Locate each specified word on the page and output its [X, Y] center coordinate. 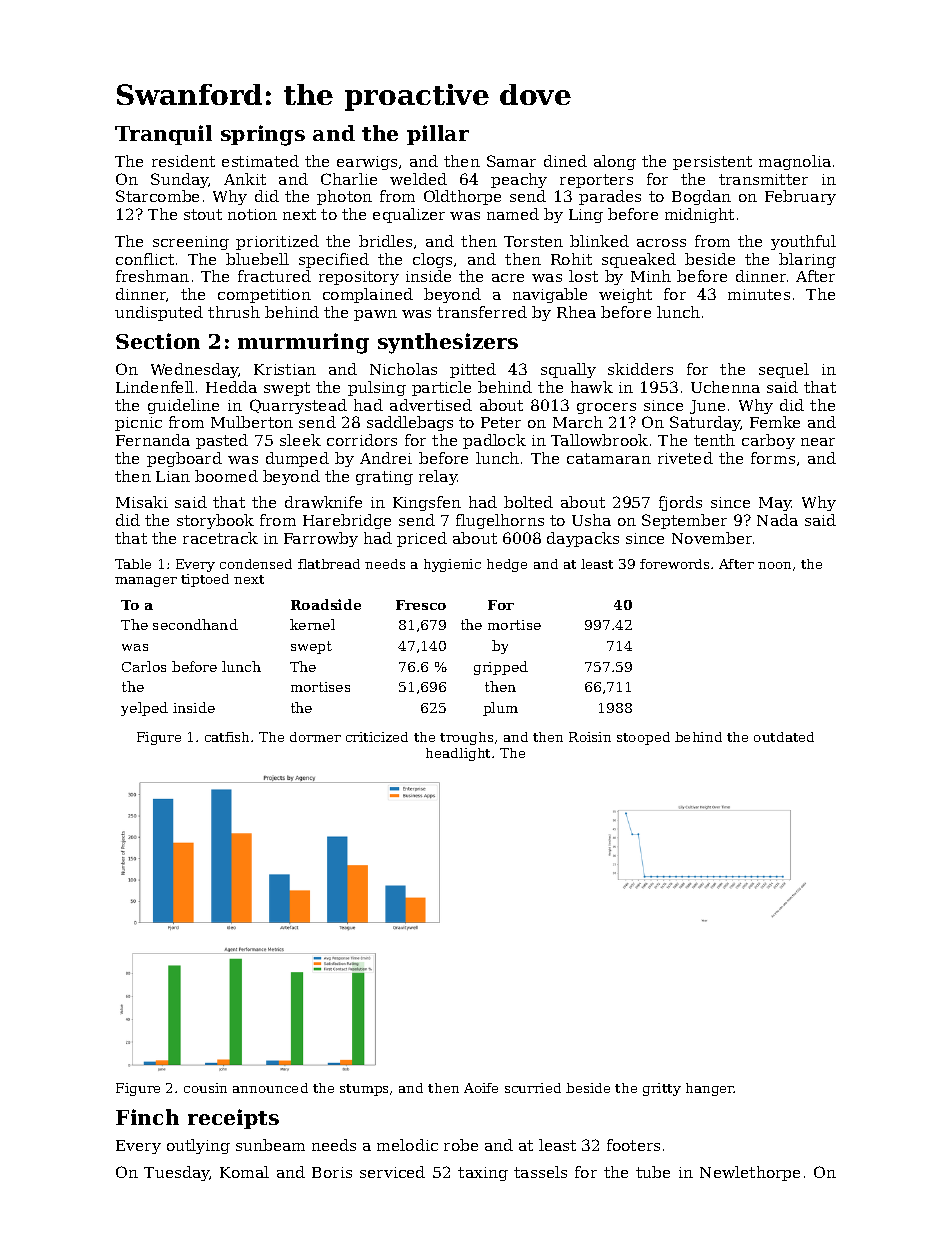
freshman [152, 276]
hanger [710, 1089]
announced [270, 1088]
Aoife [481, 1088]
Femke [775, 422]
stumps [364, 1090]
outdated [784, 737]
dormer [315, 737]
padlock [494, 441]
